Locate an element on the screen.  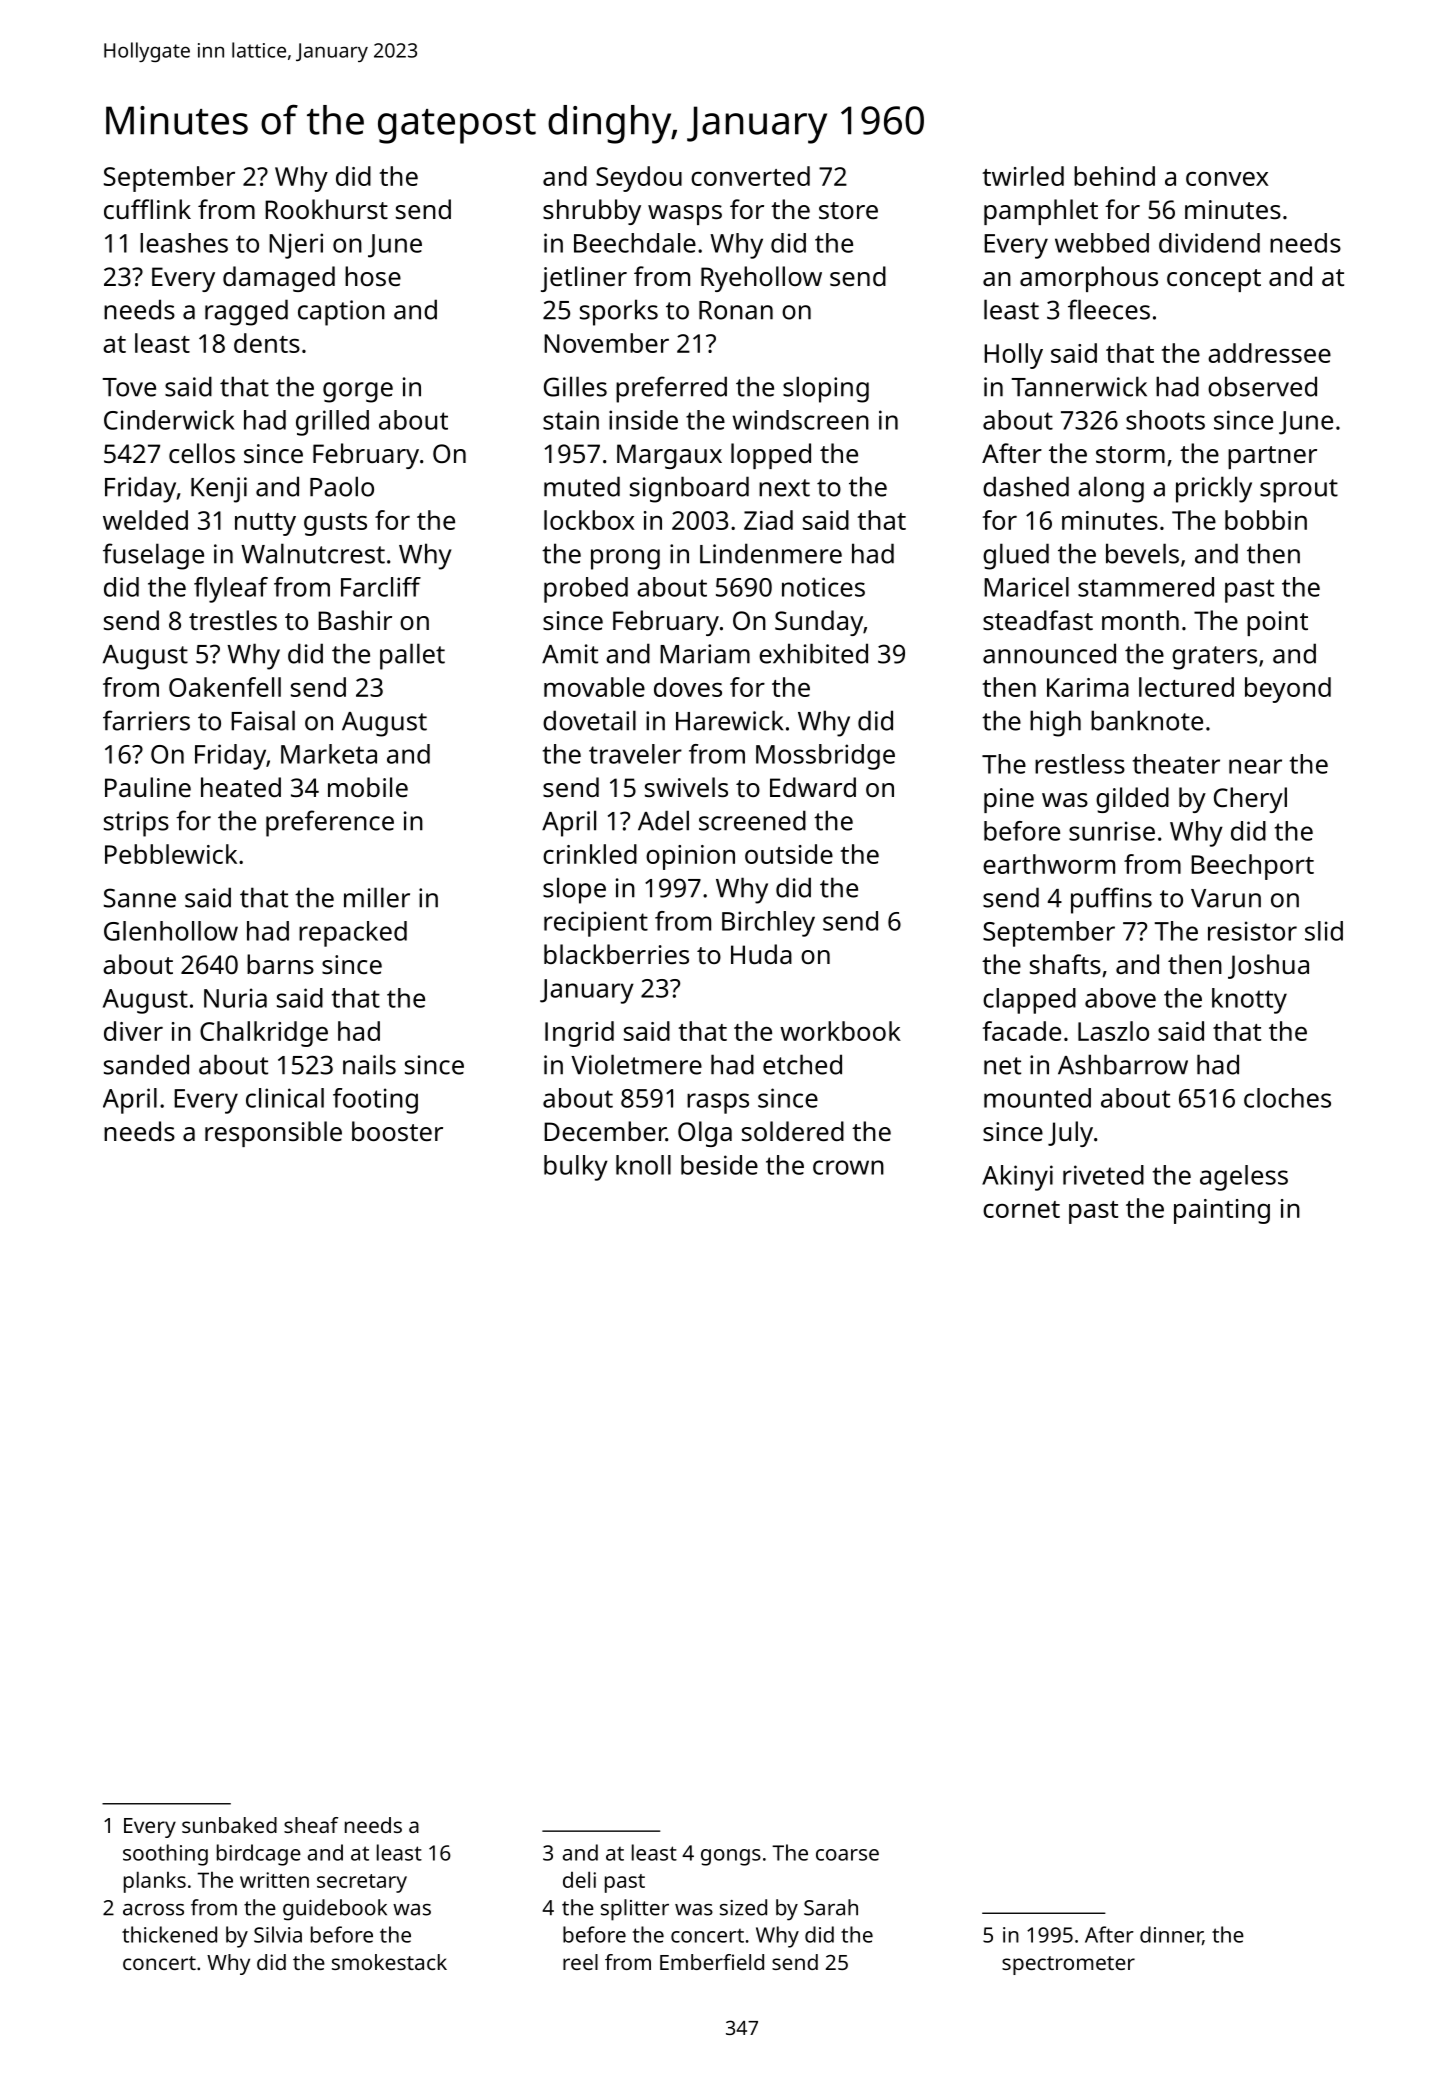
smokestack is located at coordinates (389, 1962).
